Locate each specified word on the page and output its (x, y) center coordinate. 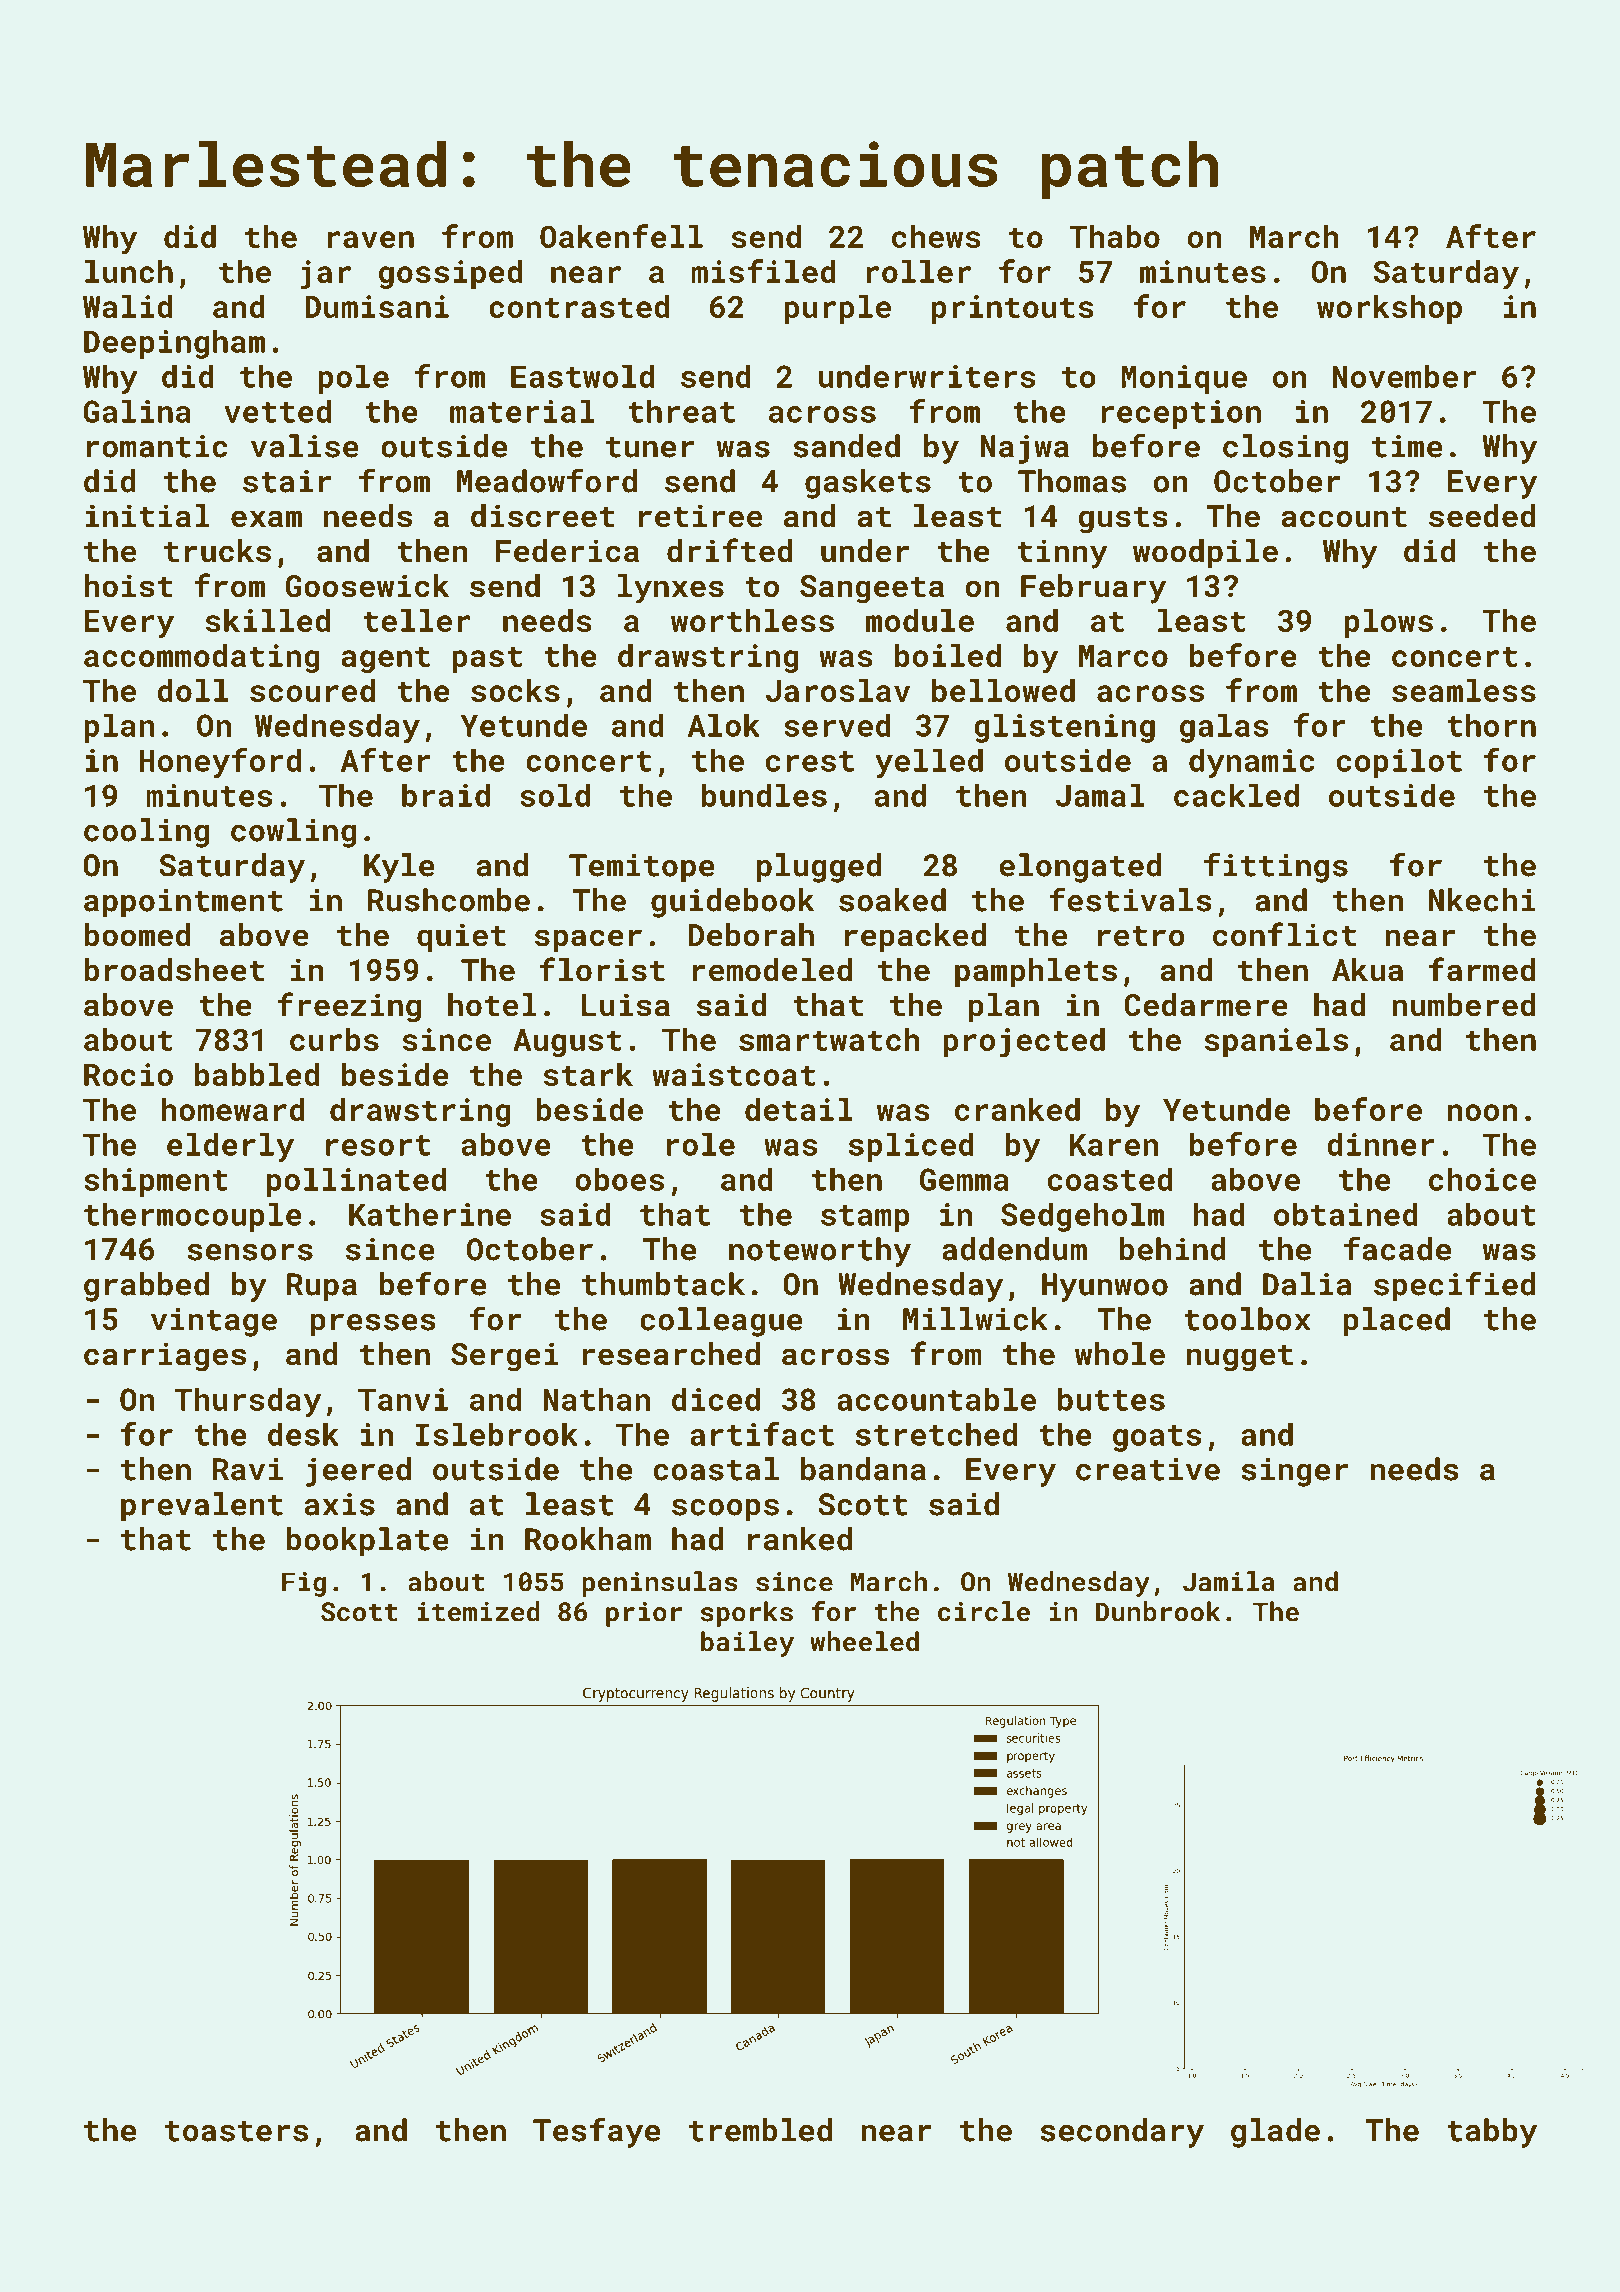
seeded (1482, 516)
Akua (1367, 970)
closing (1285, 449)
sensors (250, 1252)
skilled (267, 620)
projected (1024, 1043)
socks (515, 690)
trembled (760, 2130)
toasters (236, 2131)
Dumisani (377, 306)
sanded (846, 446)
